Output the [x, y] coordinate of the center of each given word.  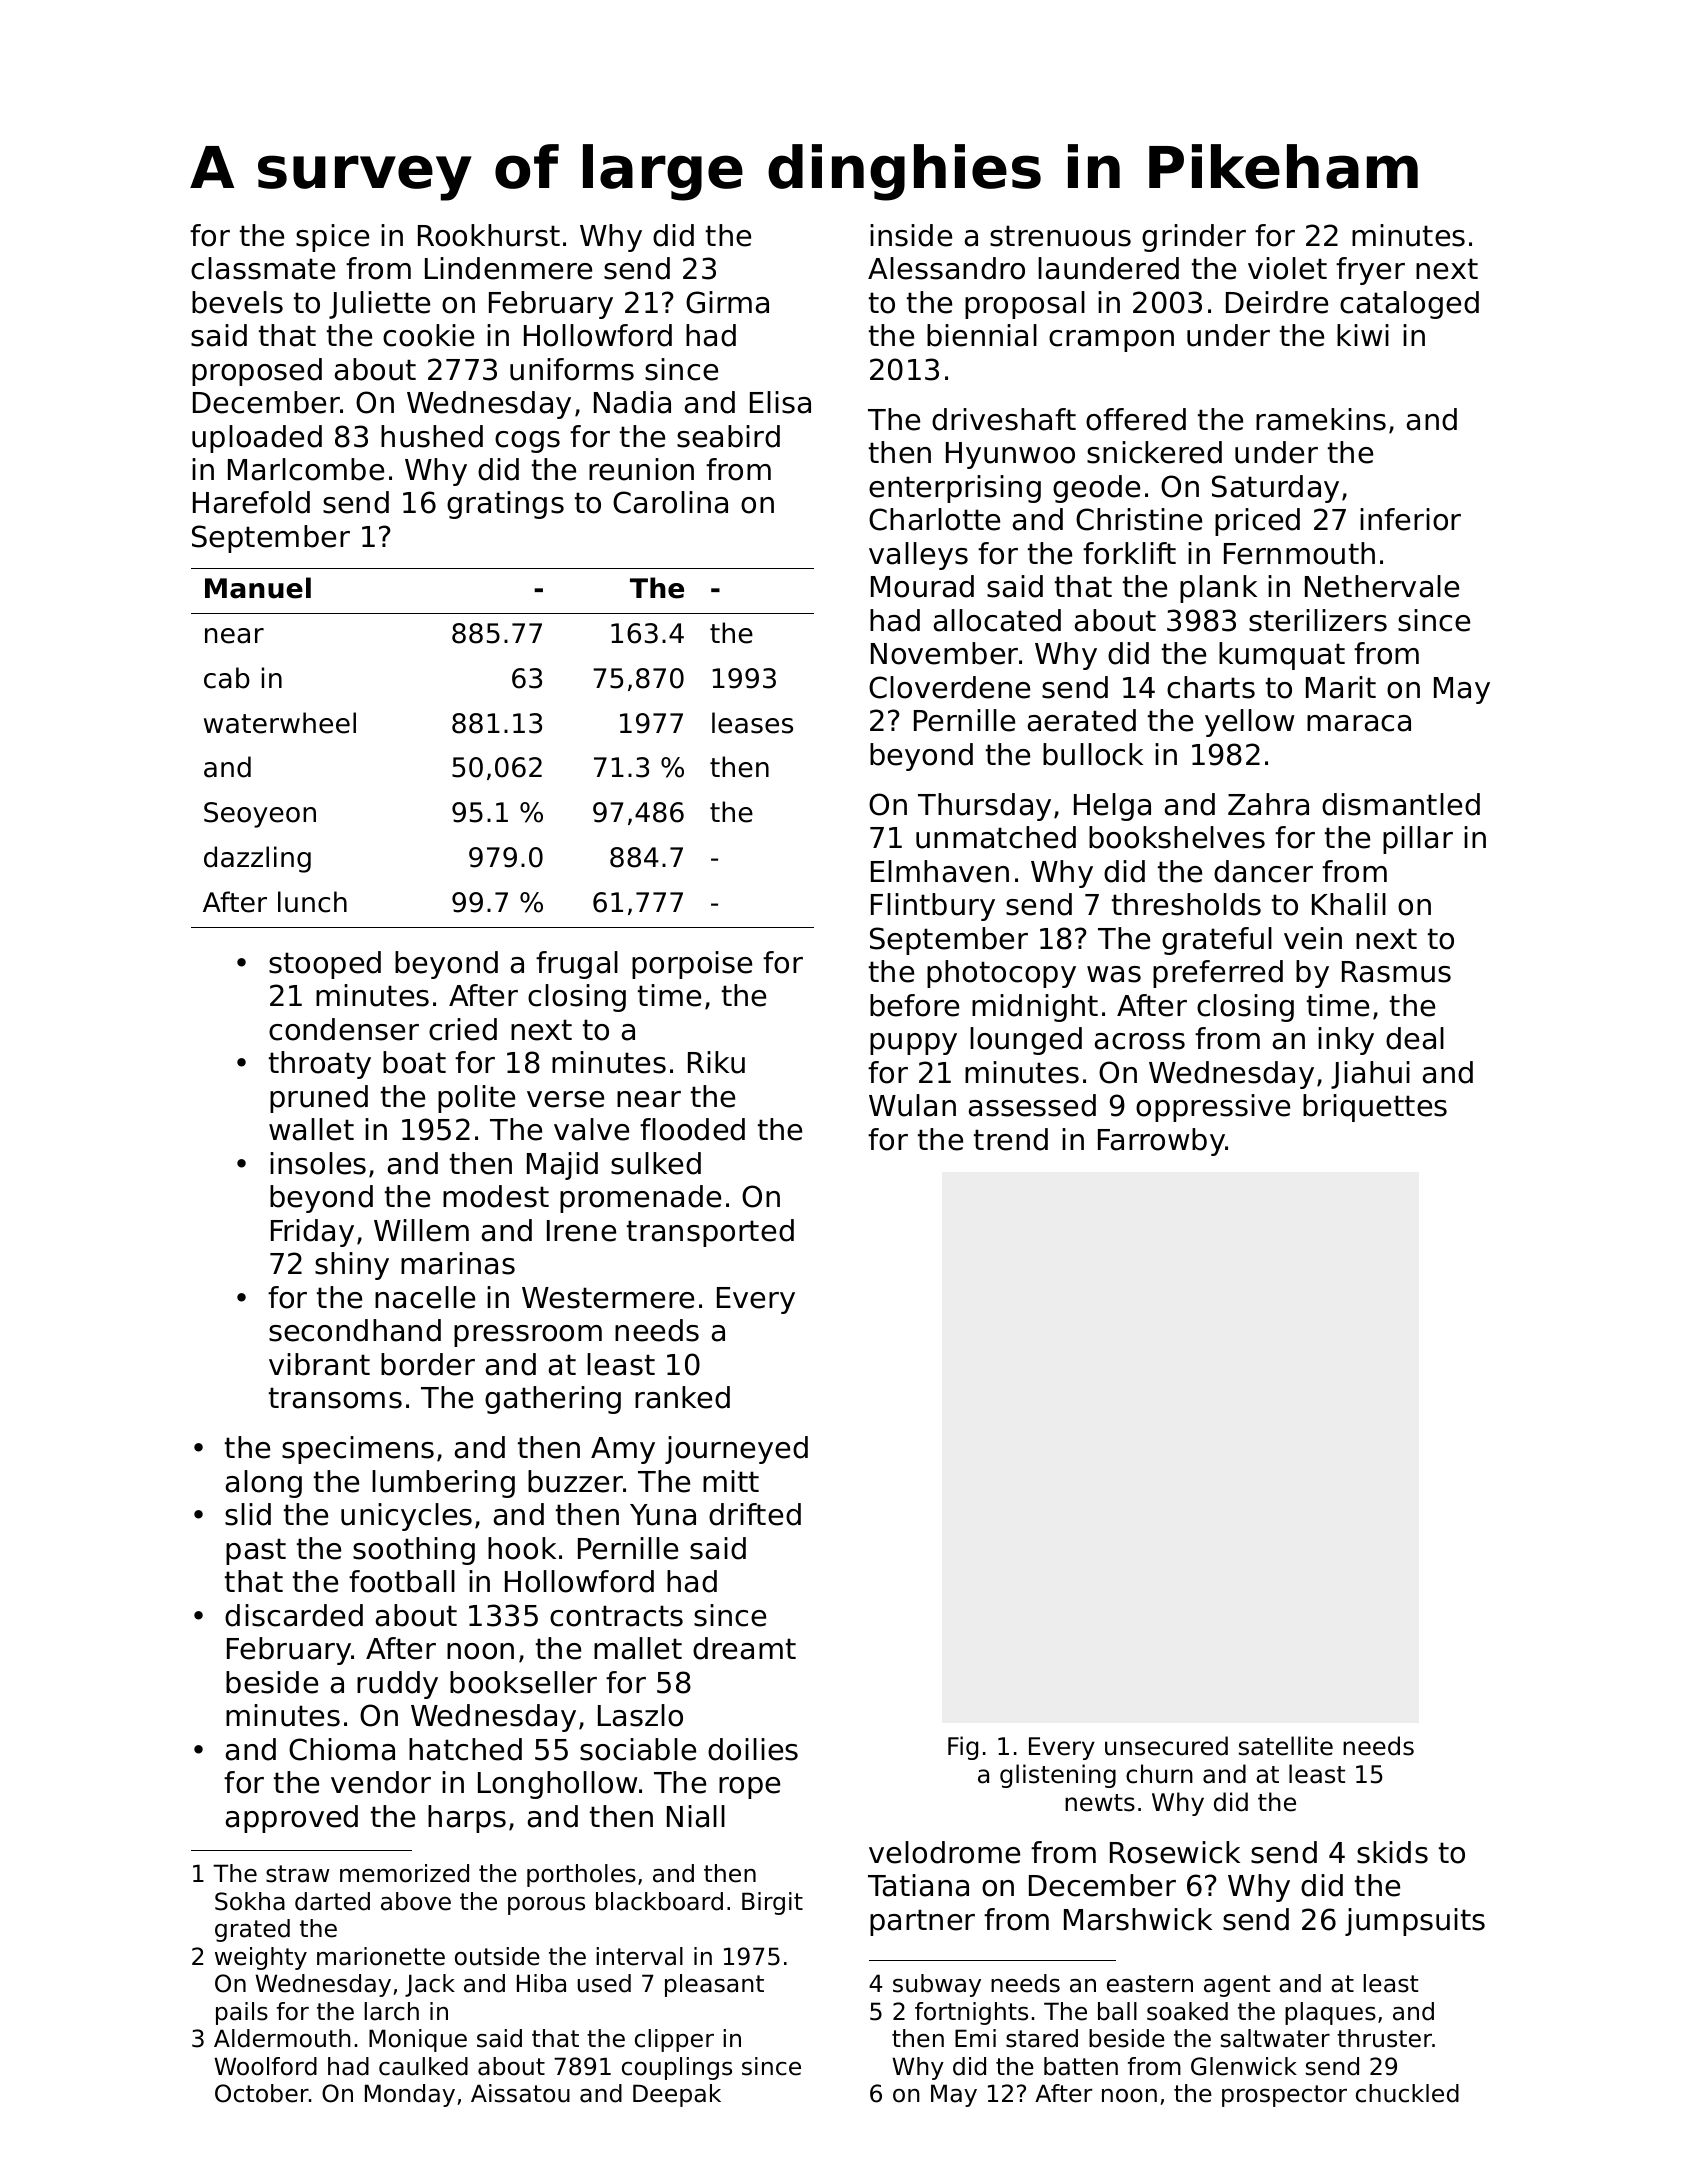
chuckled [1407, 2093]
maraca [1359, 723]
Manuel [258, 588]
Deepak [677, 2095]
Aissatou [520, 2093]
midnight [1035, 1008]
